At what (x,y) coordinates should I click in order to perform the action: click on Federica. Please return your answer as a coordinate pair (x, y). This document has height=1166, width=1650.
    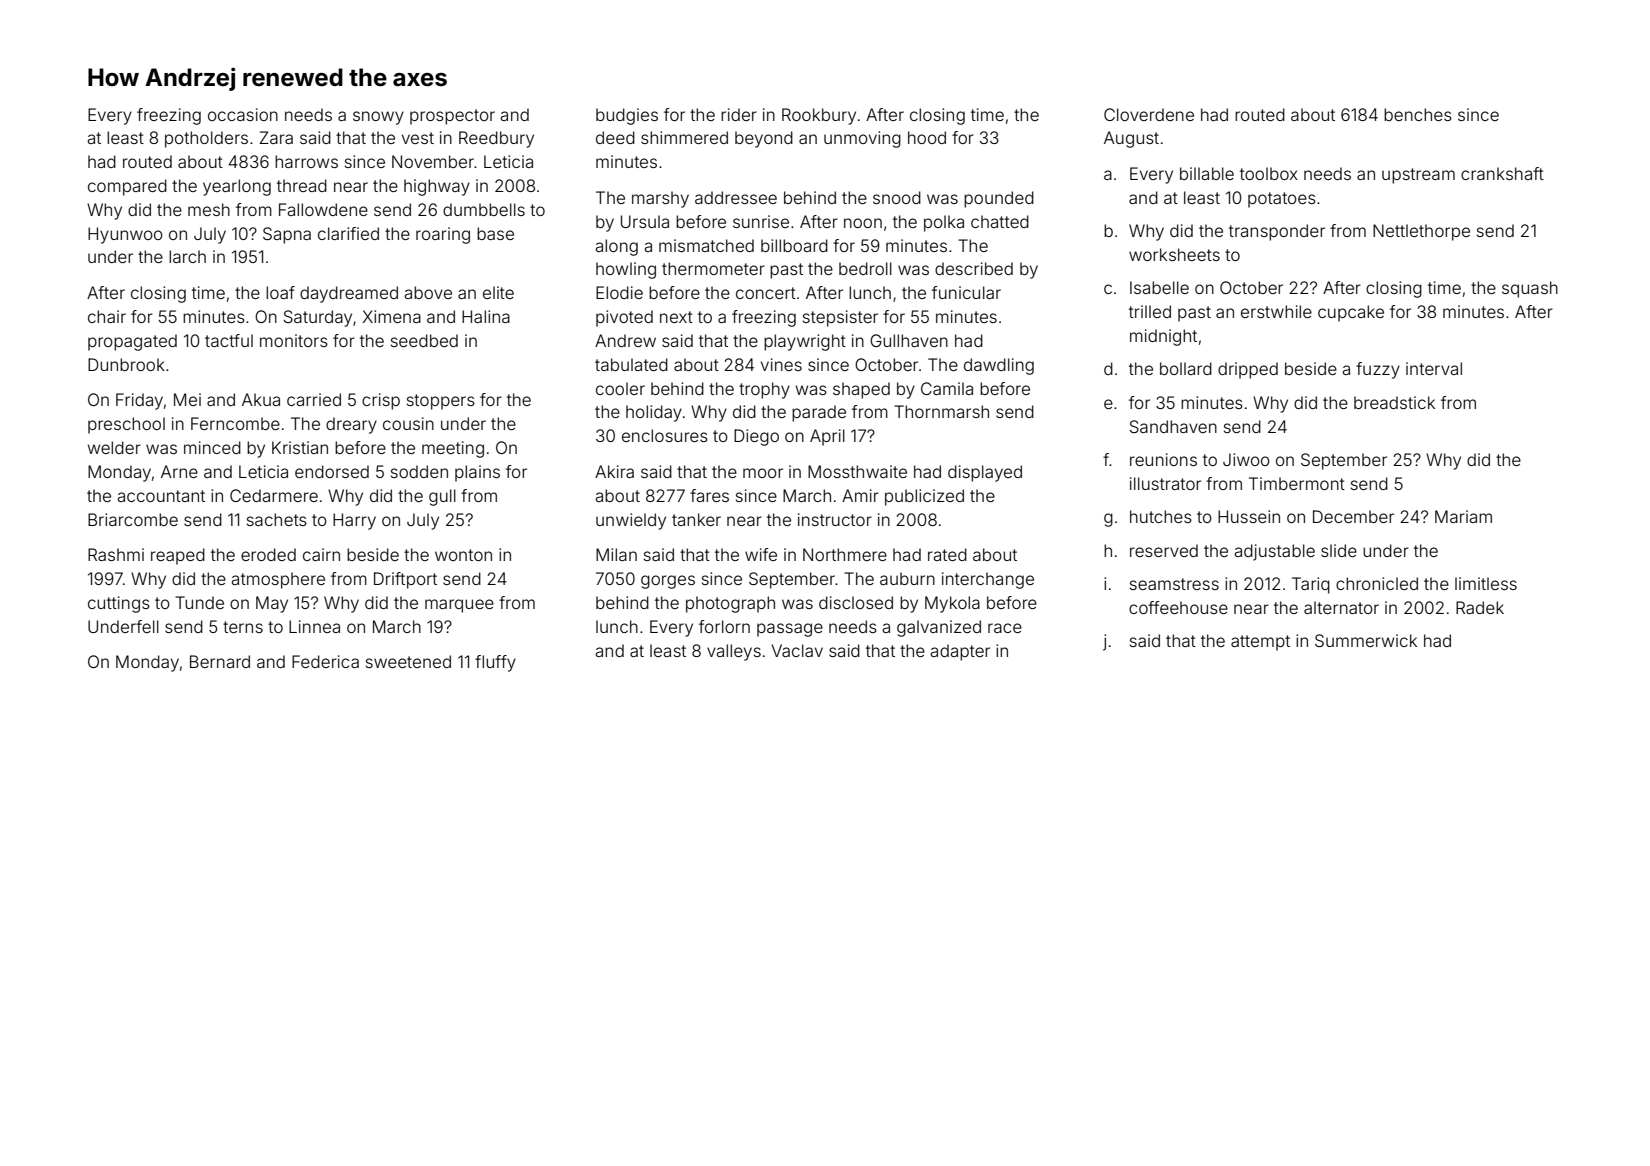
    Looking at the image, I should click on (325, 661).
